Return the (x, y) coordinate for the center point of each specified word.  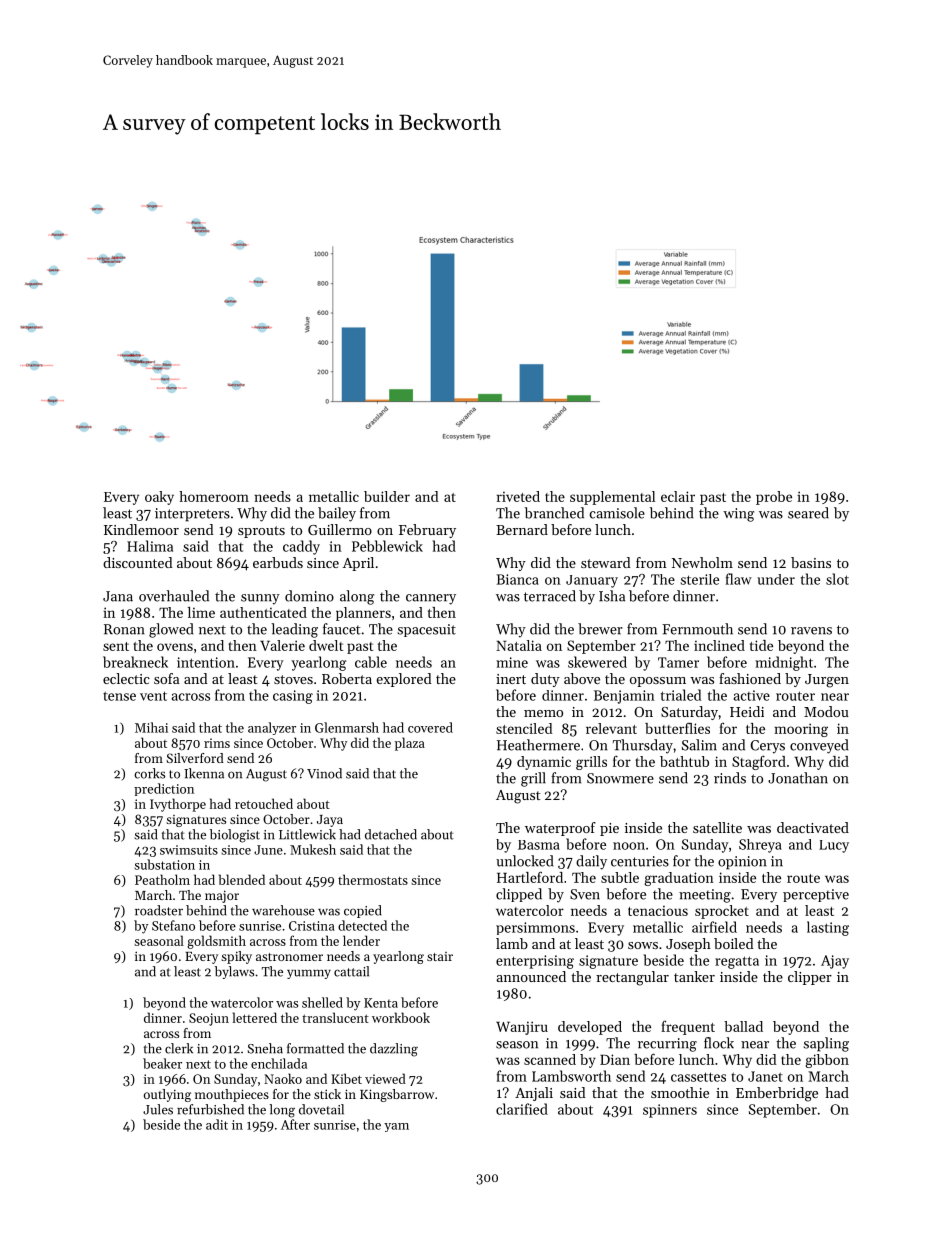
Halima (150, 546)
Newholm (702, 562)
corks (149, 773)
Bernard (522, 529)
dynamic (544, 763)
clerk (179, 1048)
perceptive (816, 895)
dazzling (394, 1050)
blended (242, 879)
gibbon (827, 1061)
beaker (162, 1063)
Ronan (124, 629)
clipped (519, 895)
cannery (431, 599)
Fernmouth (697, 629)
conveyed (819, 746)
